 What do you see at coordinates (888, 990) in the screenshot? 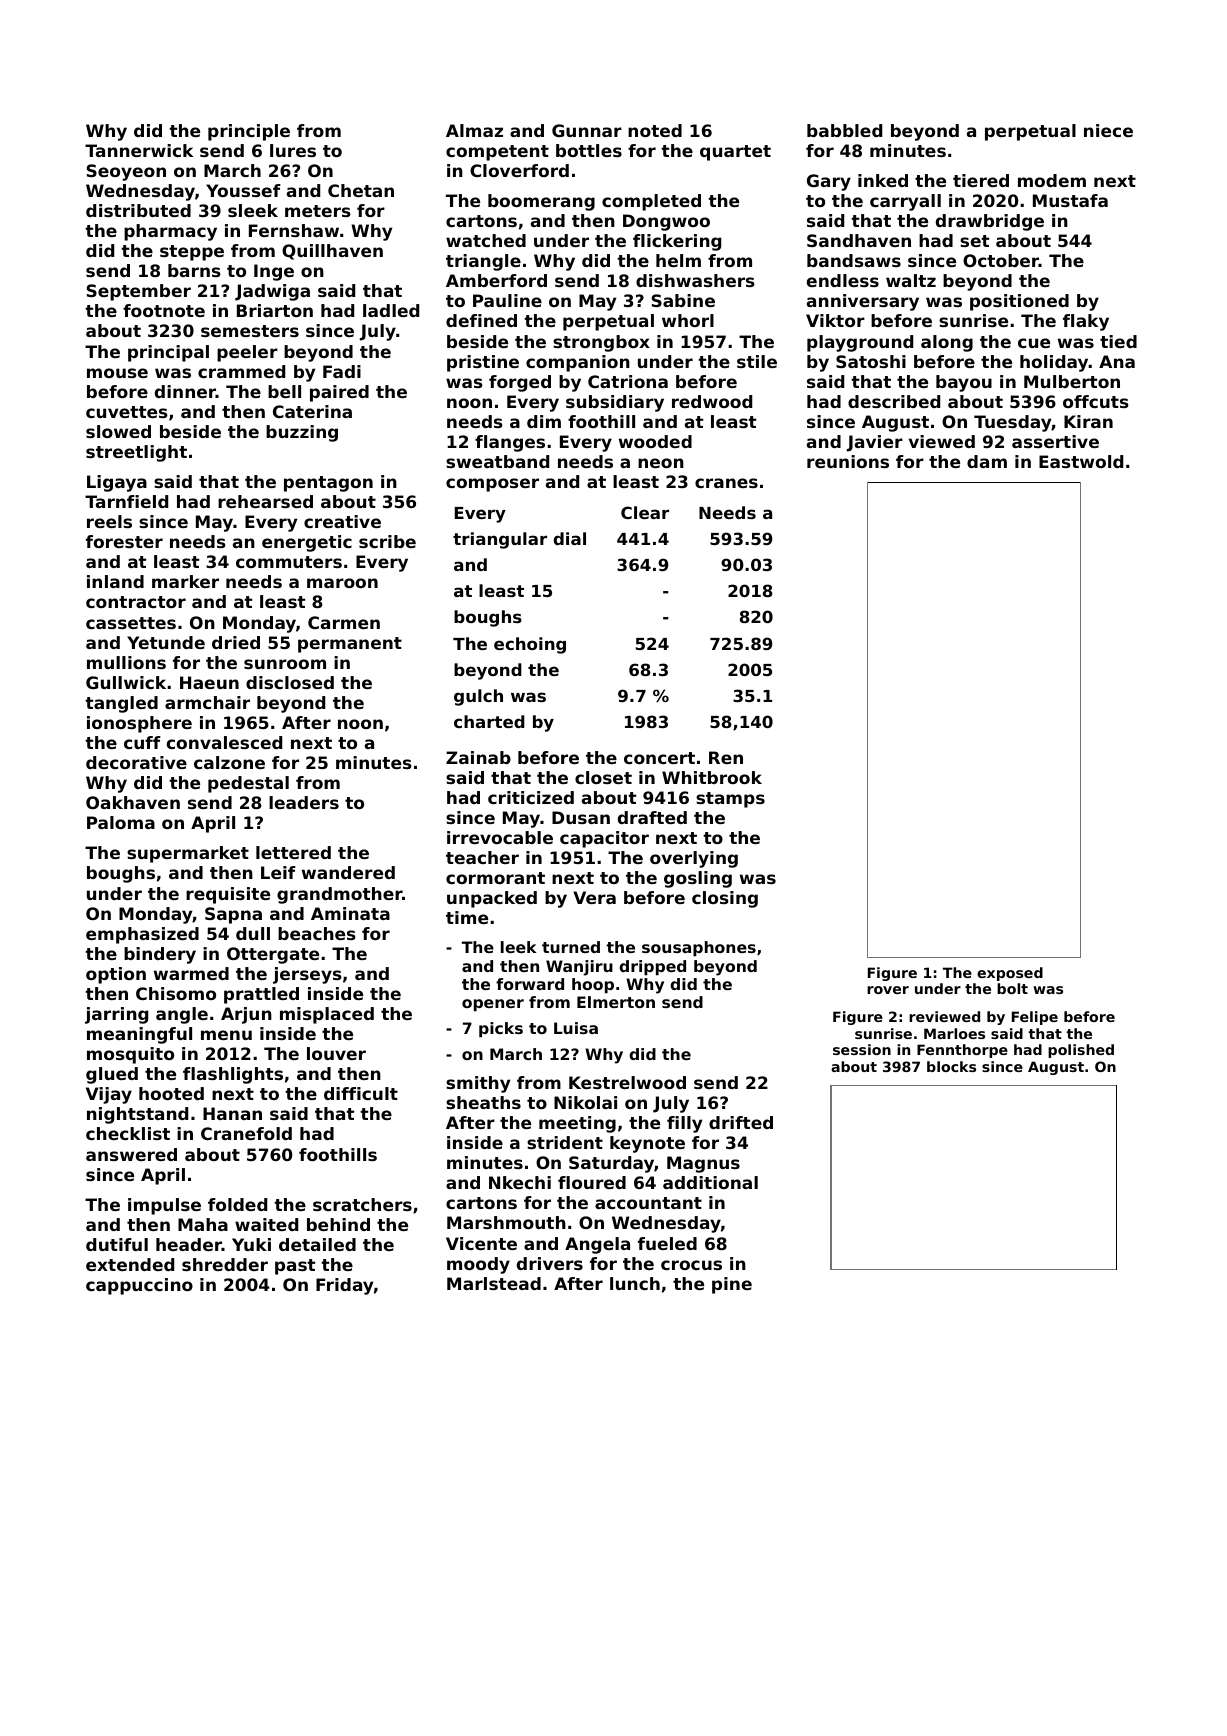
I see `rover` at bounding box center [888, 990].
